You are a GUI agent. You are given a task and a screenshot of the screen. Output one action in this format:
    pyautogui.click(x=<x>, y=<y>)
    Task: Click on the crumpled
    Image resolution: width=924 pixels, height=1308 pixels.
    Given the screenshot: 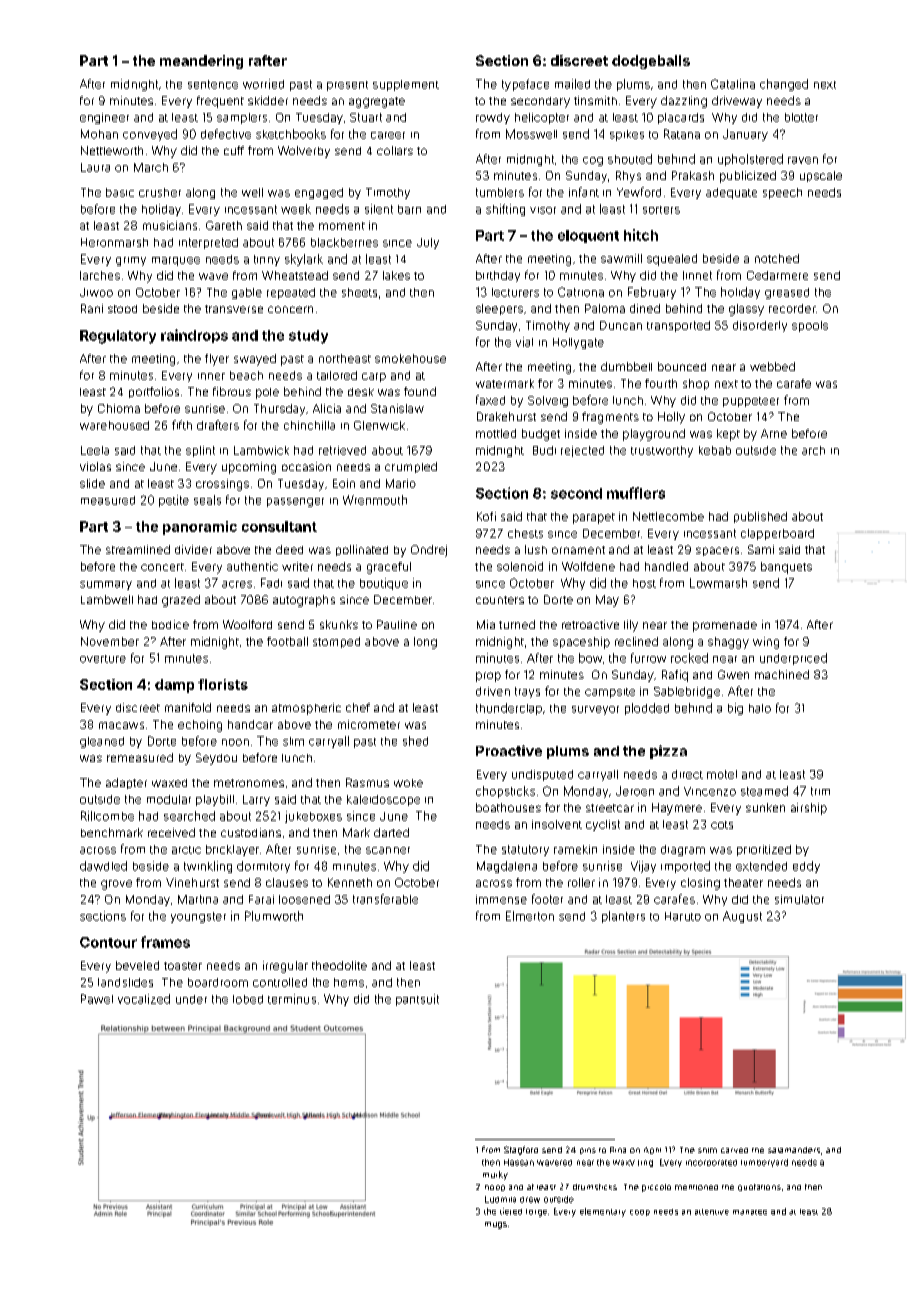 What is the action you would take?
    pyautogui.click(x=411, y=467)
